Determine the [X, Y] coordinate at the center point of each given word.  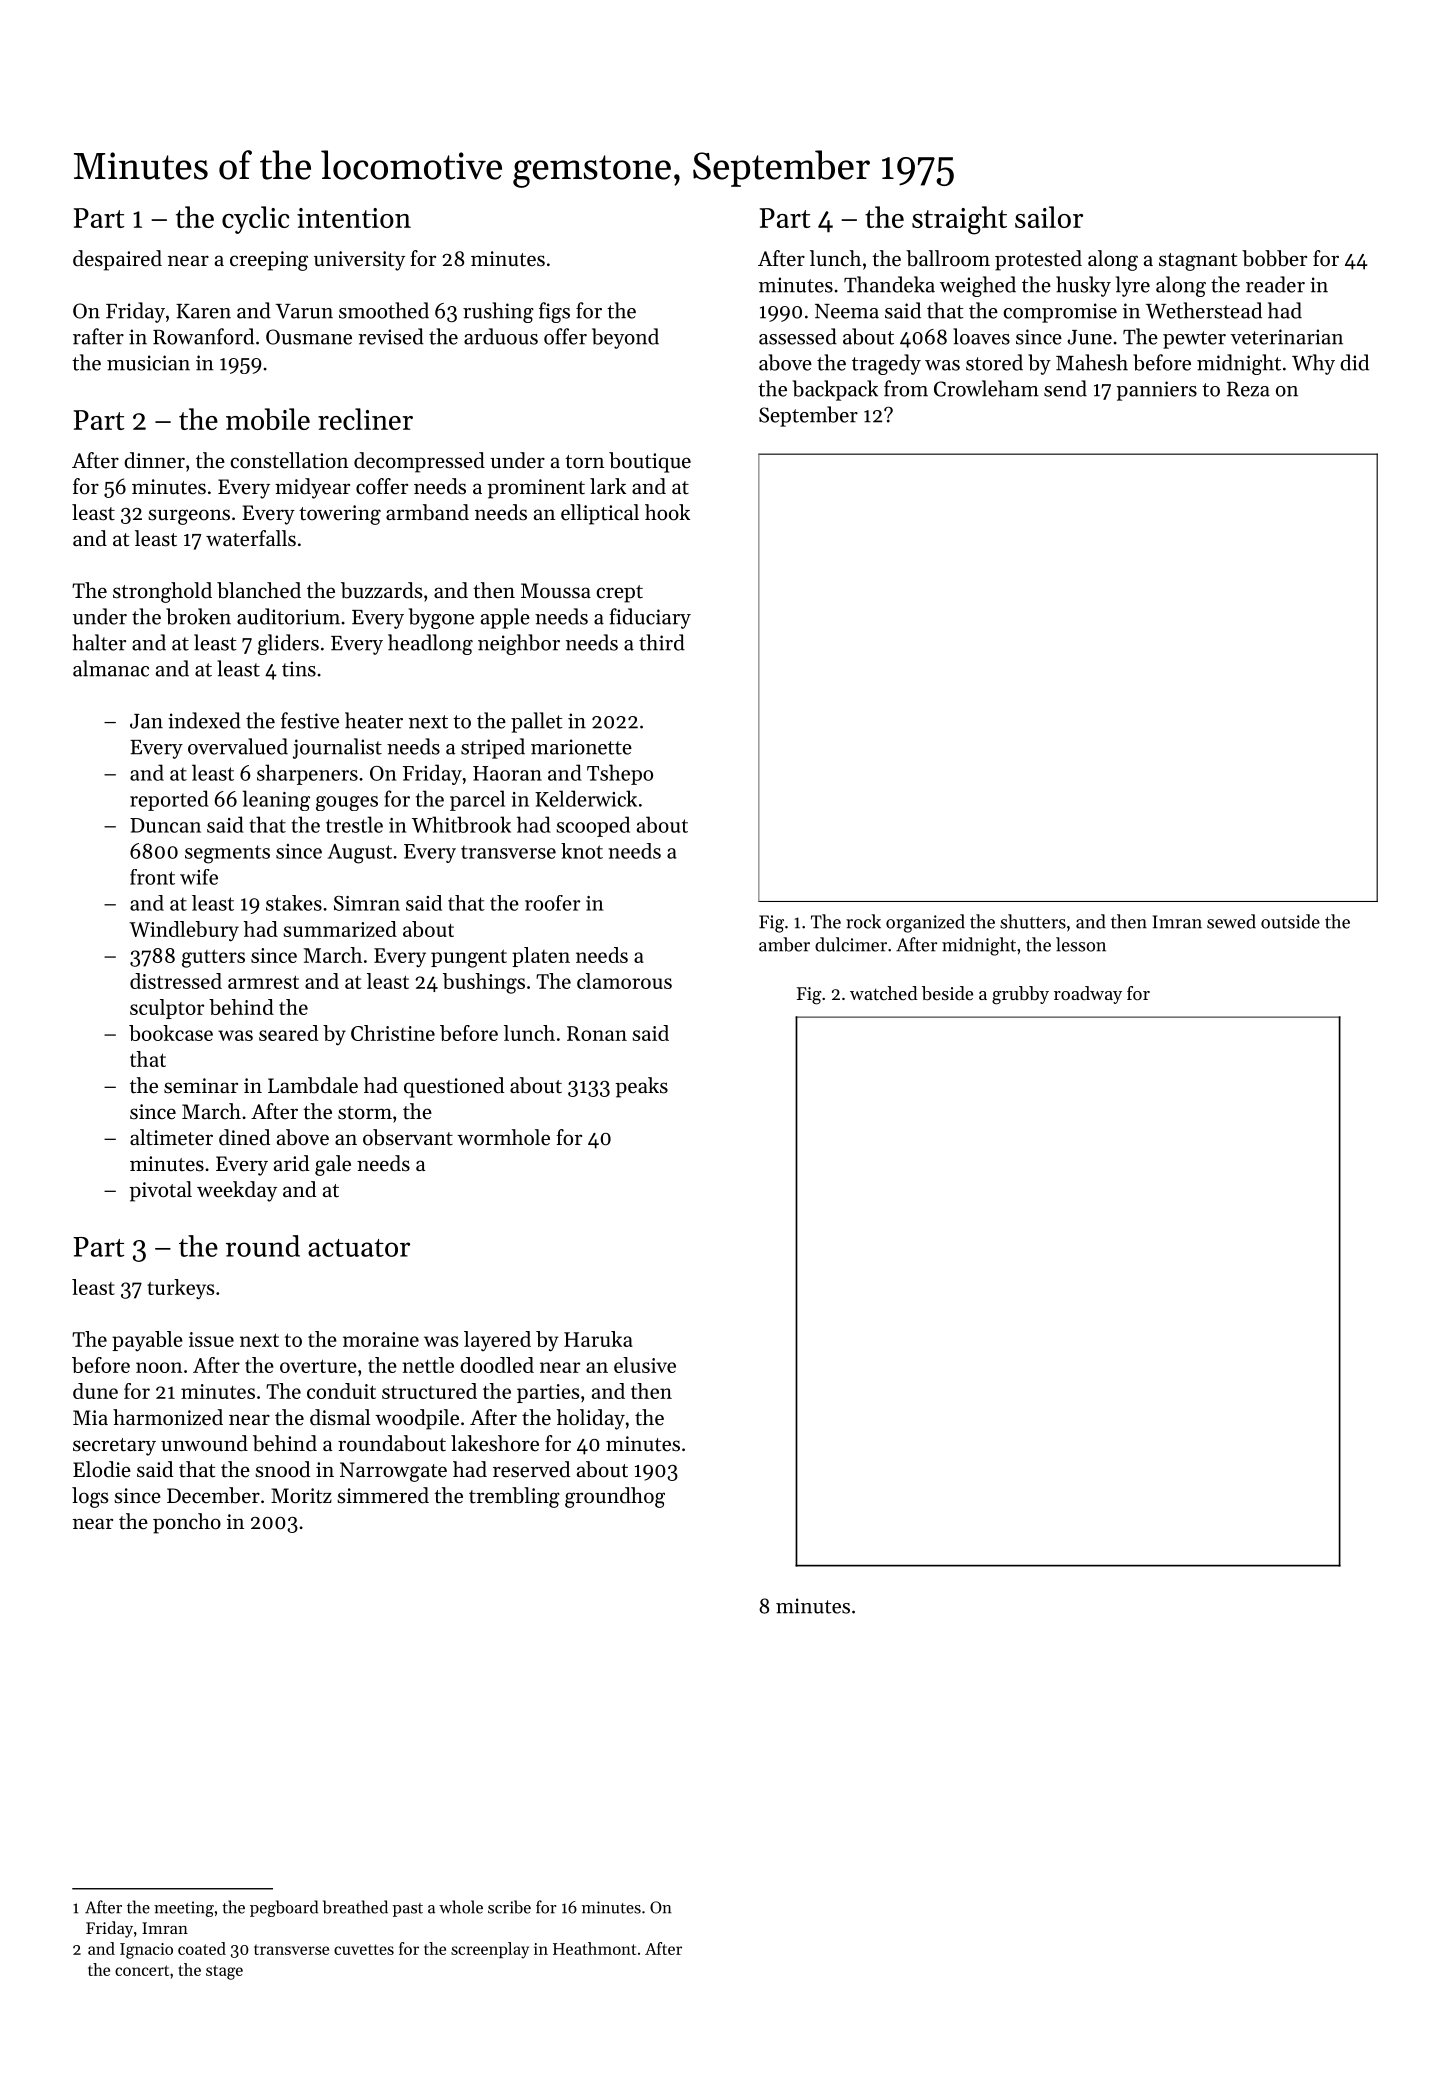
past [408, 1910]
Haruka [598, 1339]
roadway [1088, 995]
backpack [835, 390]
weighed [978, 286]
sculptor [167, 1009]
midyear [312, 488]
